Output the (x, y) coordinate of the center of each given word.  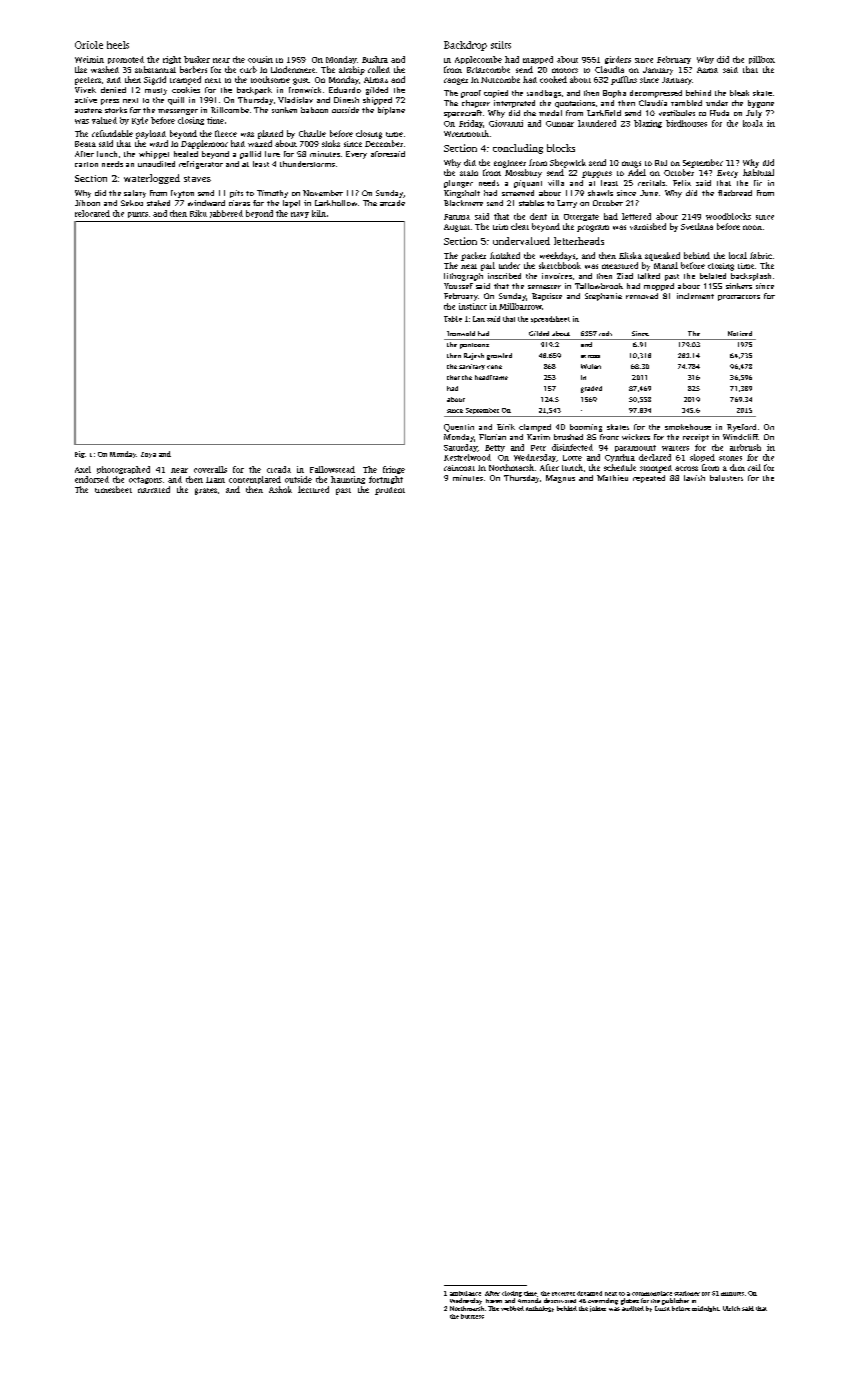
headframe (491, 377)
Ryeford (741, 428)
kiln (319, 213)
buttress (472, 1316)
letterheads (579, 241)
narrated (154, 489)
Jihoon (87, 203)
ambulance (465, 1293)
